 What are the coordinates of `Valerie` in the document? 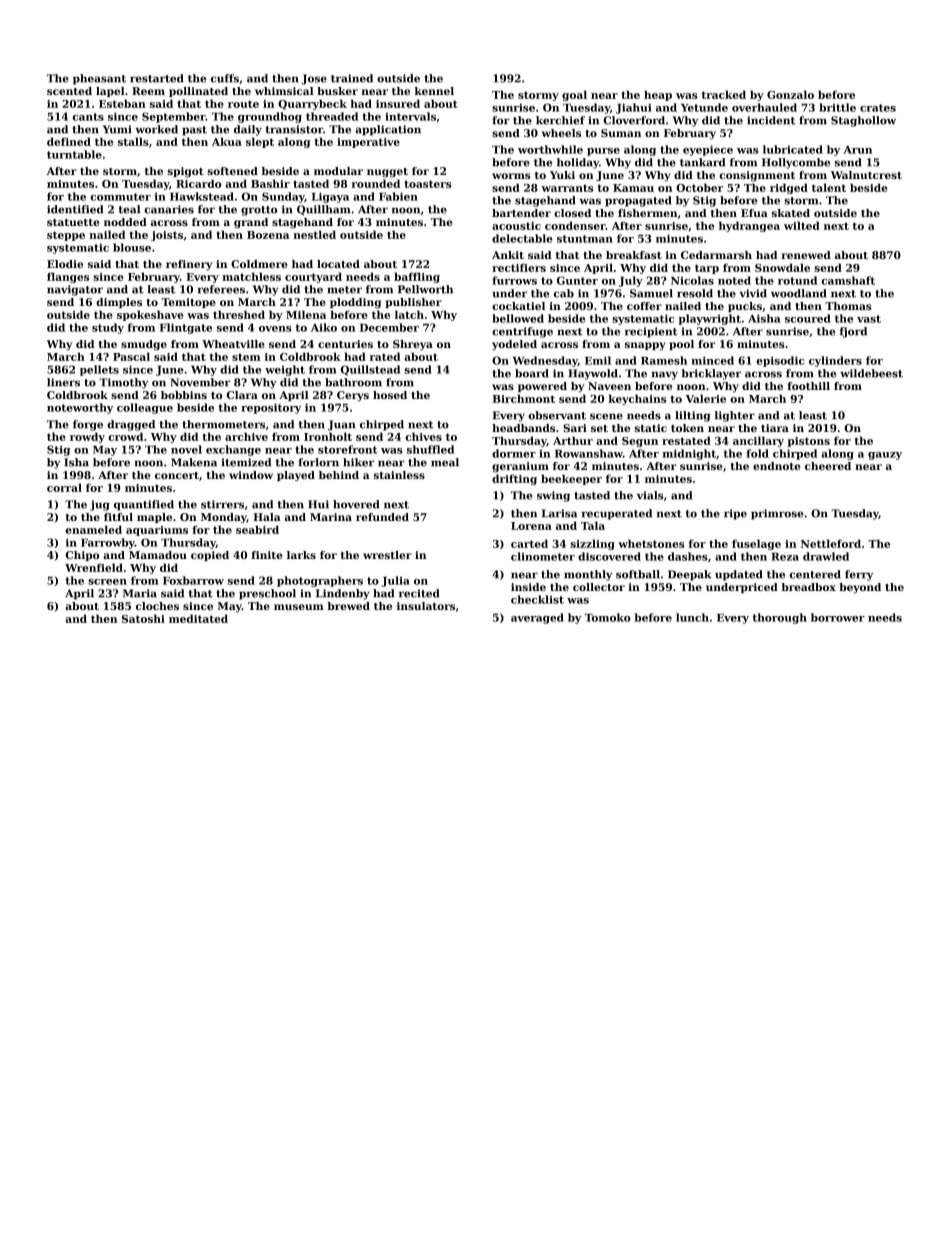 It's located at (706, 398).
